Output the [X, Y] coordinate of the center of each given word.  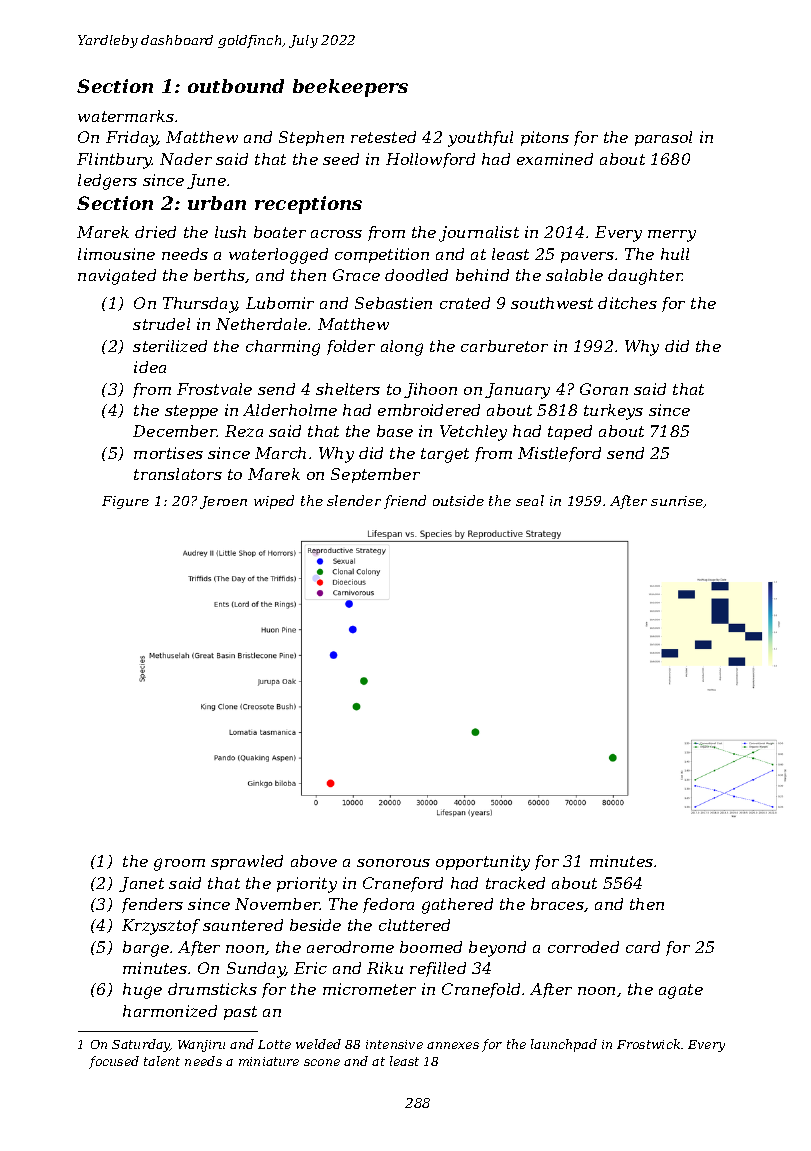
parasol [663, 138]
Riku [385, 968]
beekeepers [350, 88]
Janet [141, 884]
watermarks [126, 116]
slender [354, 500]
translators [178, 474]
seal [530, 500]
